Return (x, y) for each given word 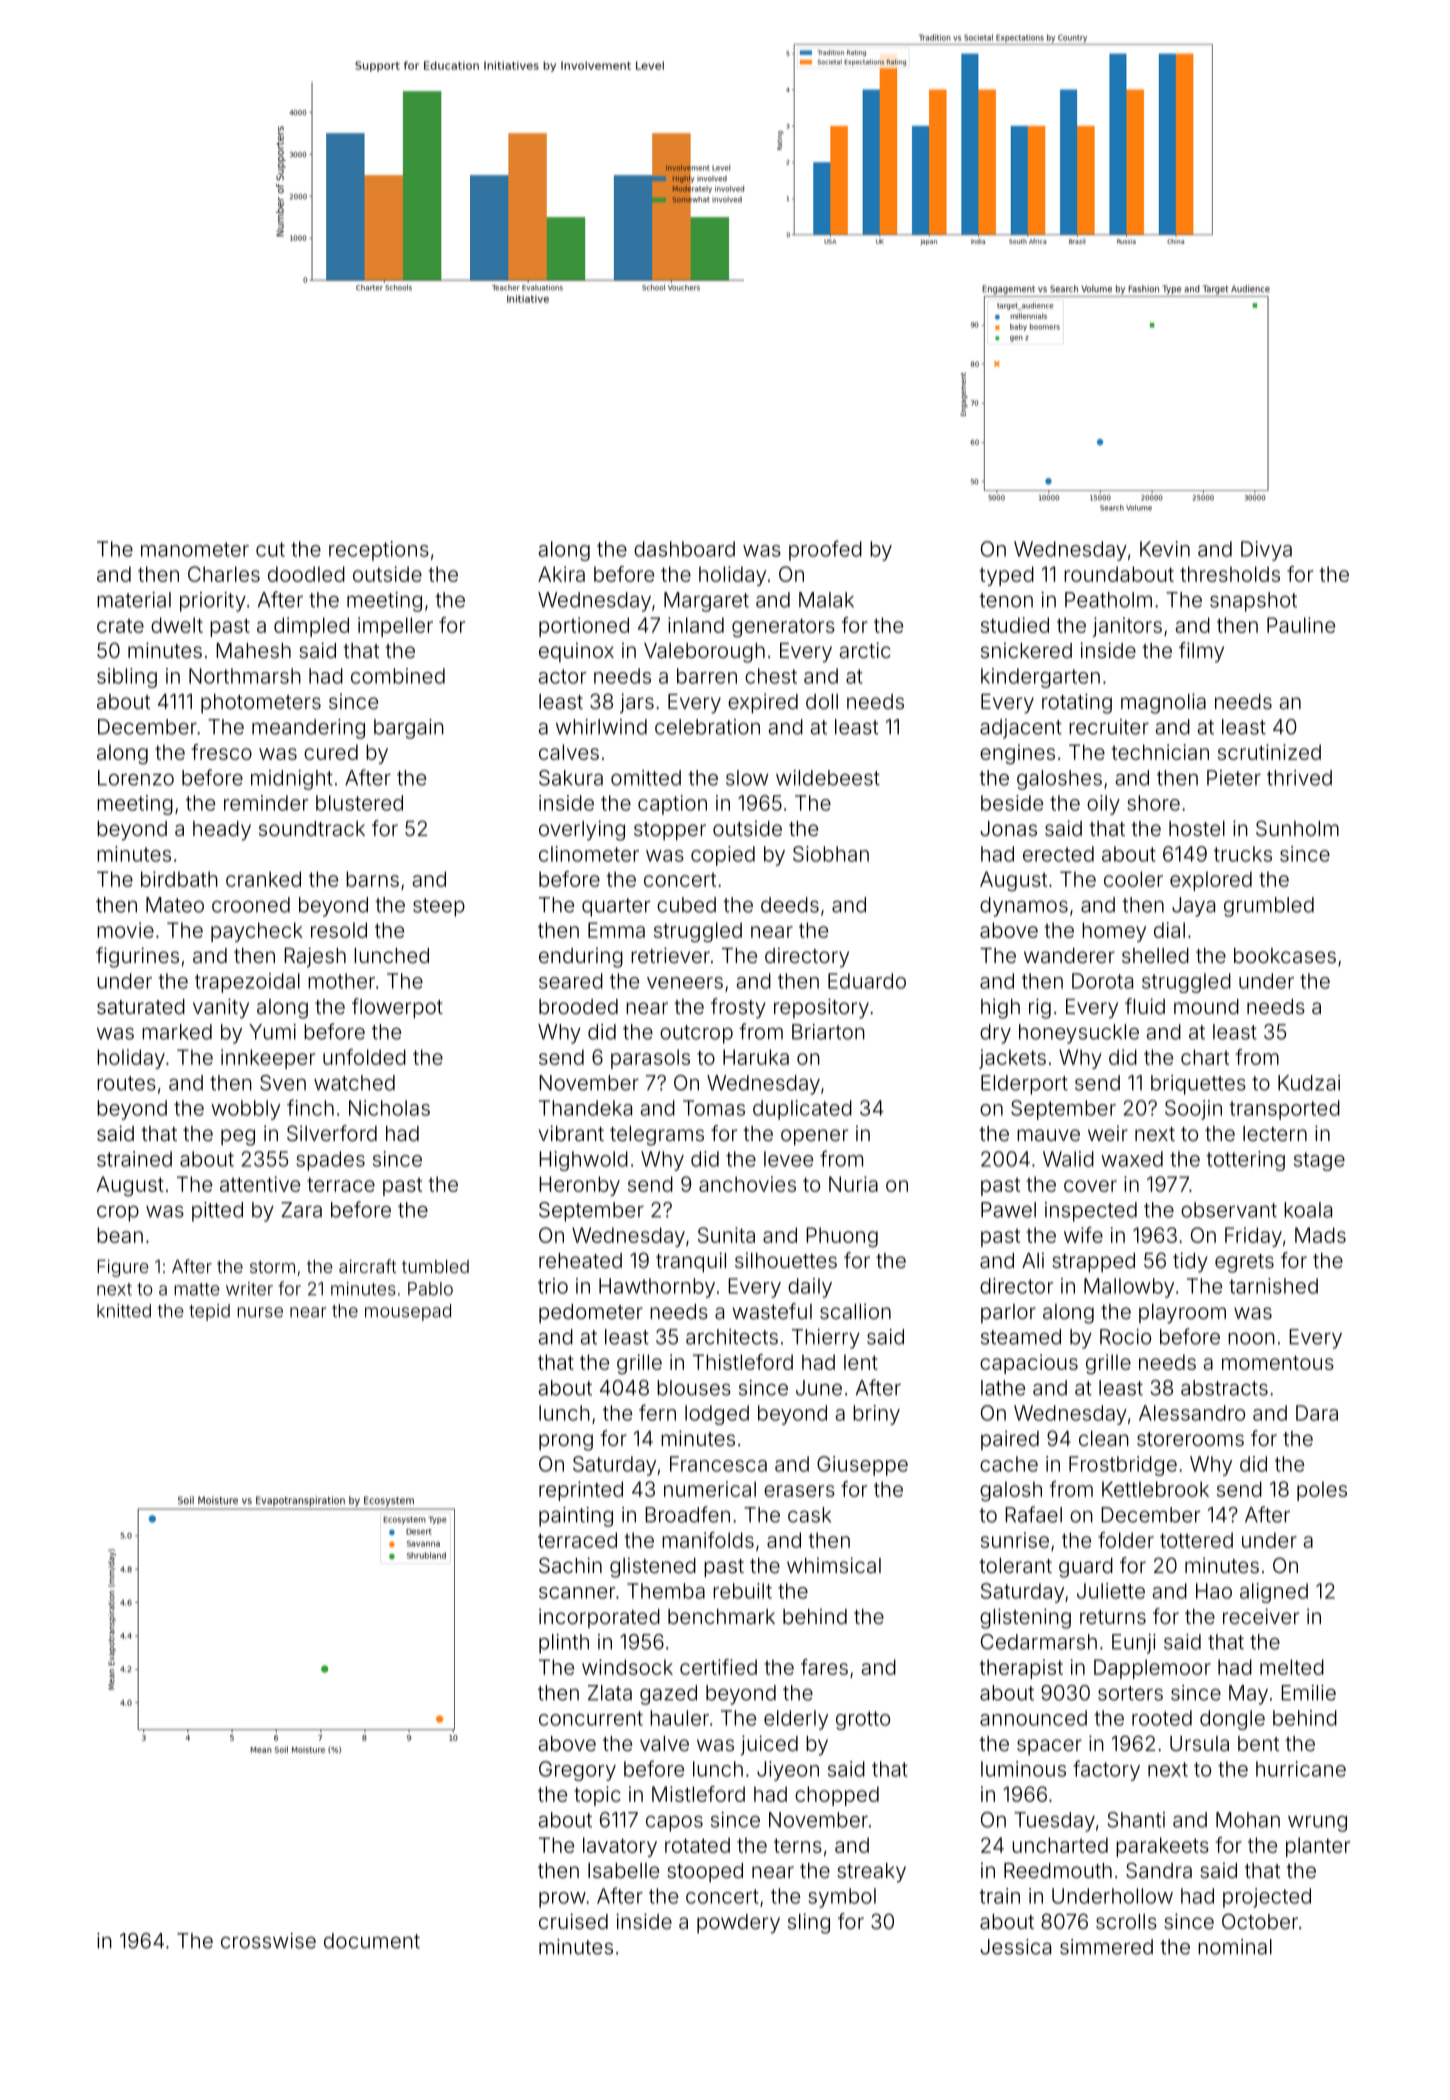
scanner (577, 1593)
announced (1033, 1718)
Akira (561, 574)
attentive (260, 1184)
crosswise (268, 1941)
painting (576, 1517)
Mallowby (1129, 1288)
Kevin (1165, 549)
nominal (1235, 1947)
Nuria (853, 1184)
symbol (842, 1898)
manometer (195, 549)
